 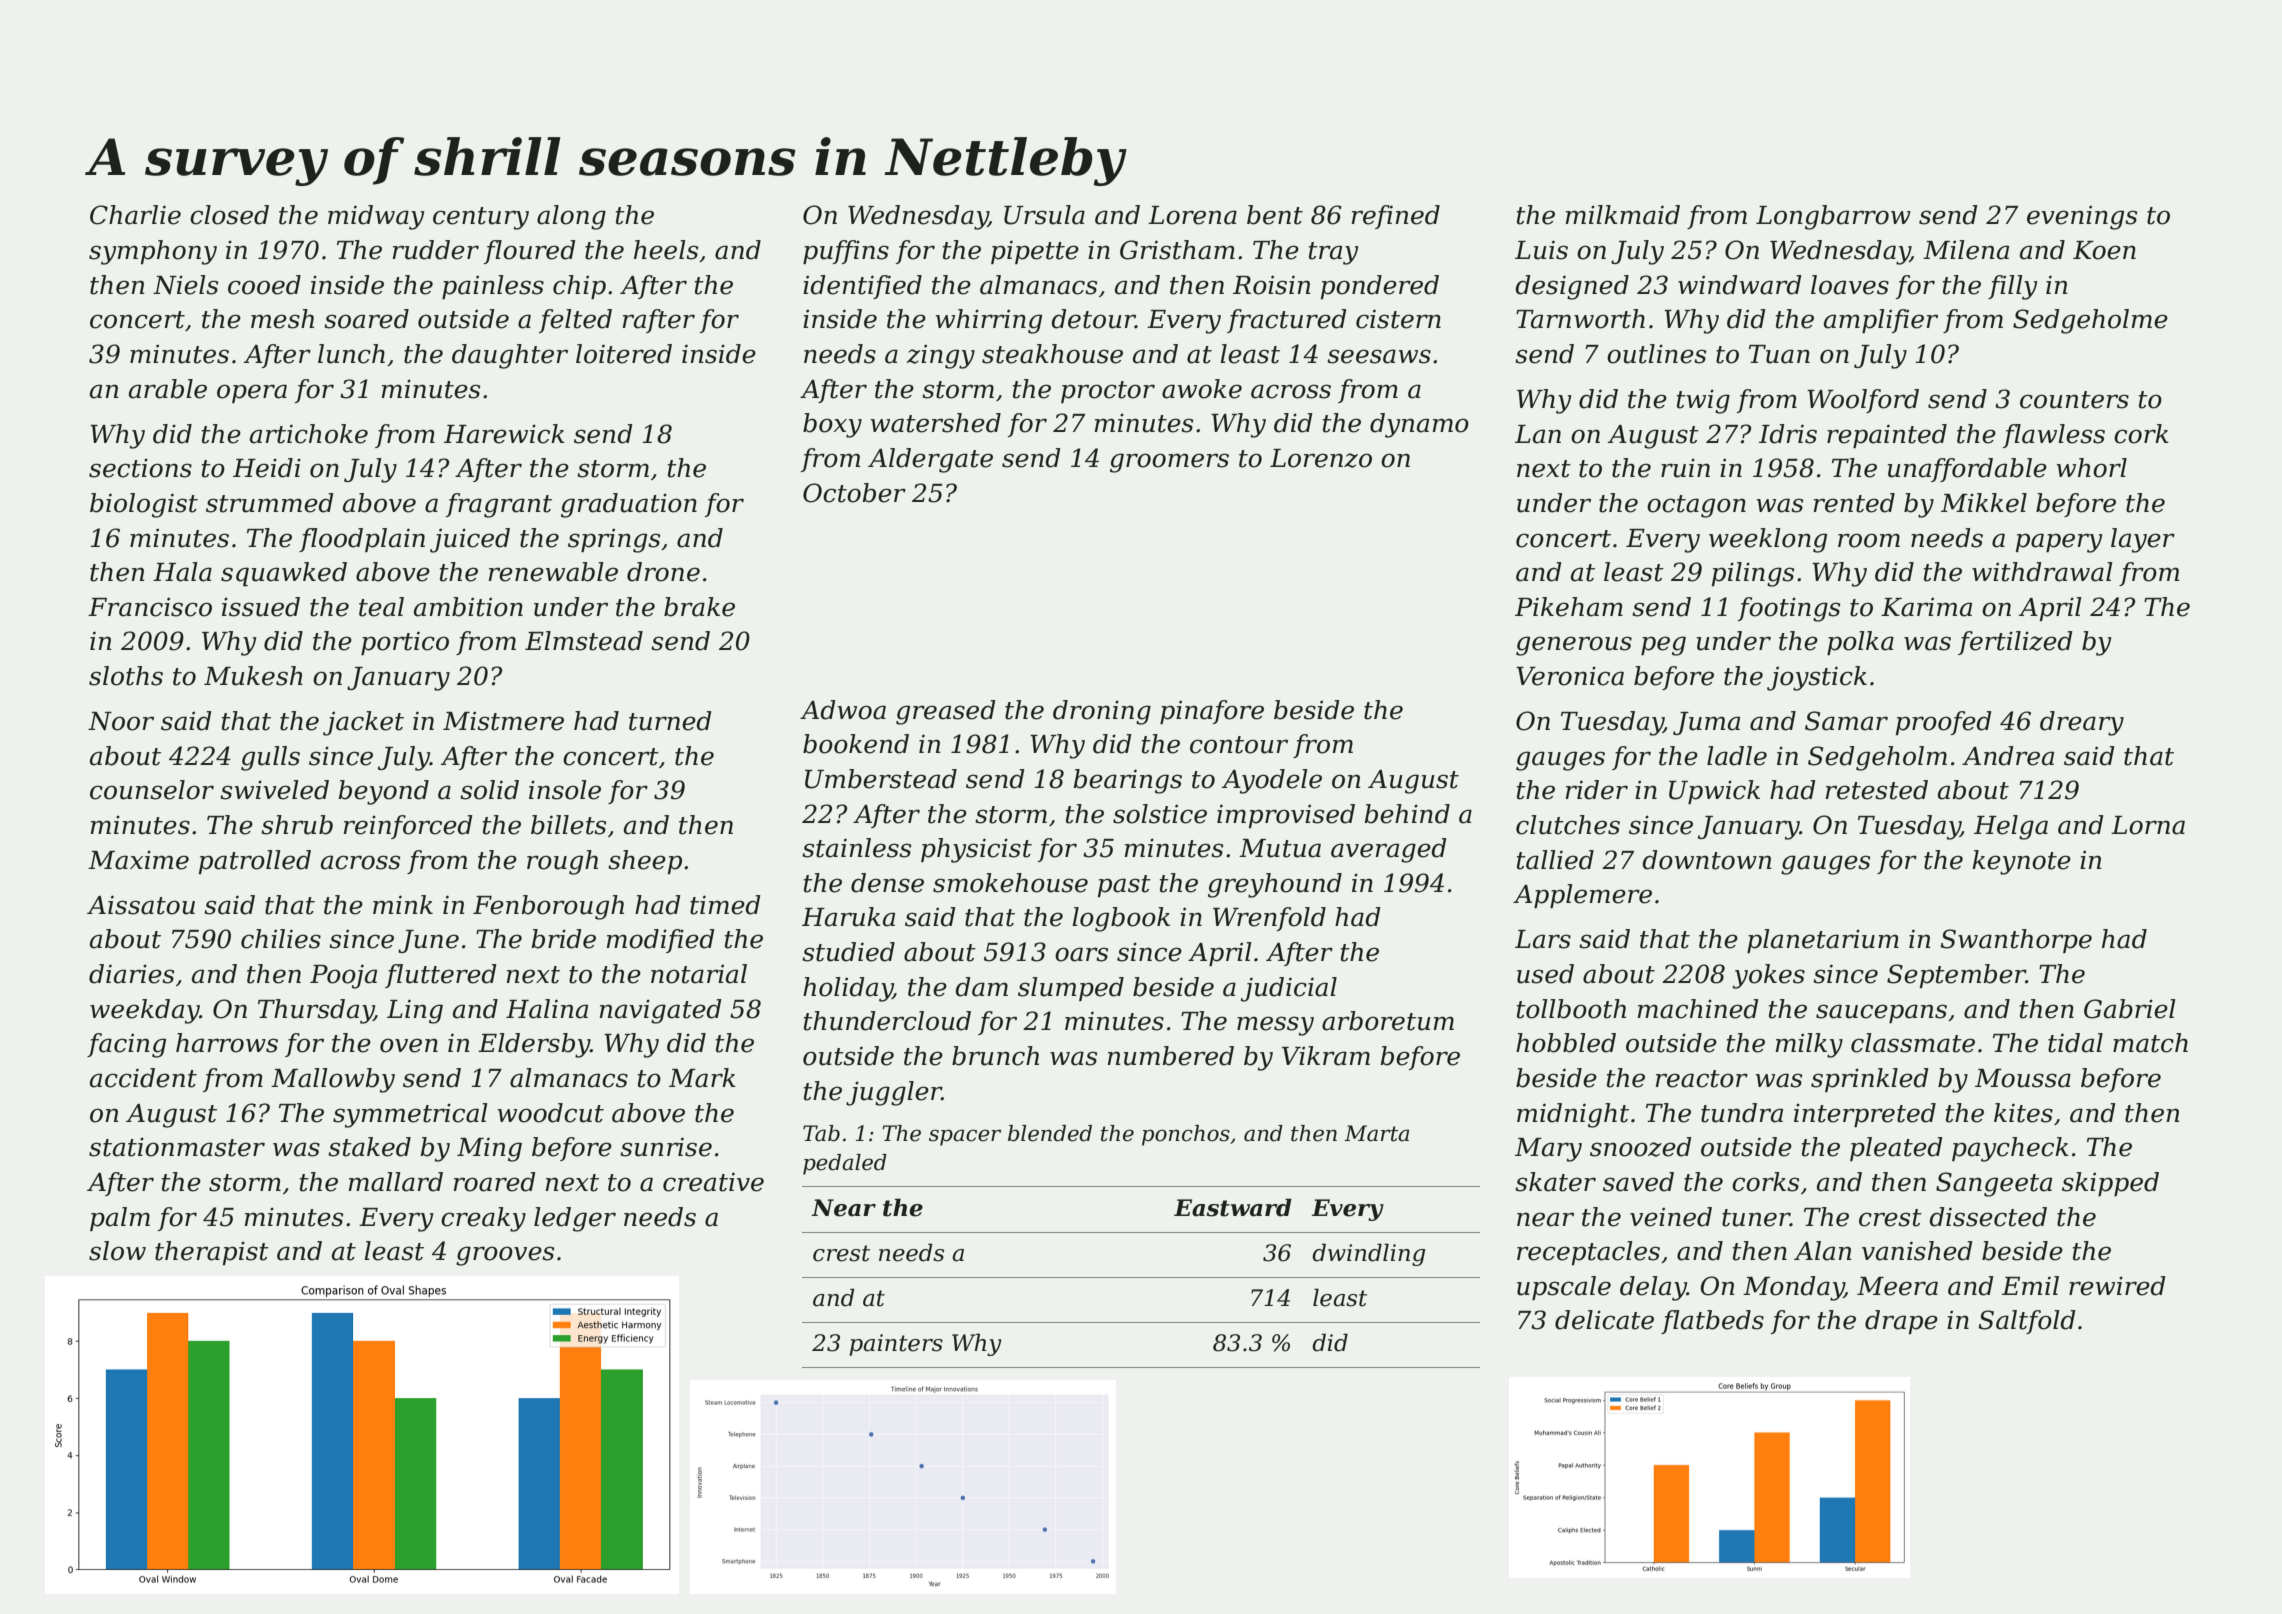 I want to click on Eastward, so click(x=1233, y=1207).
